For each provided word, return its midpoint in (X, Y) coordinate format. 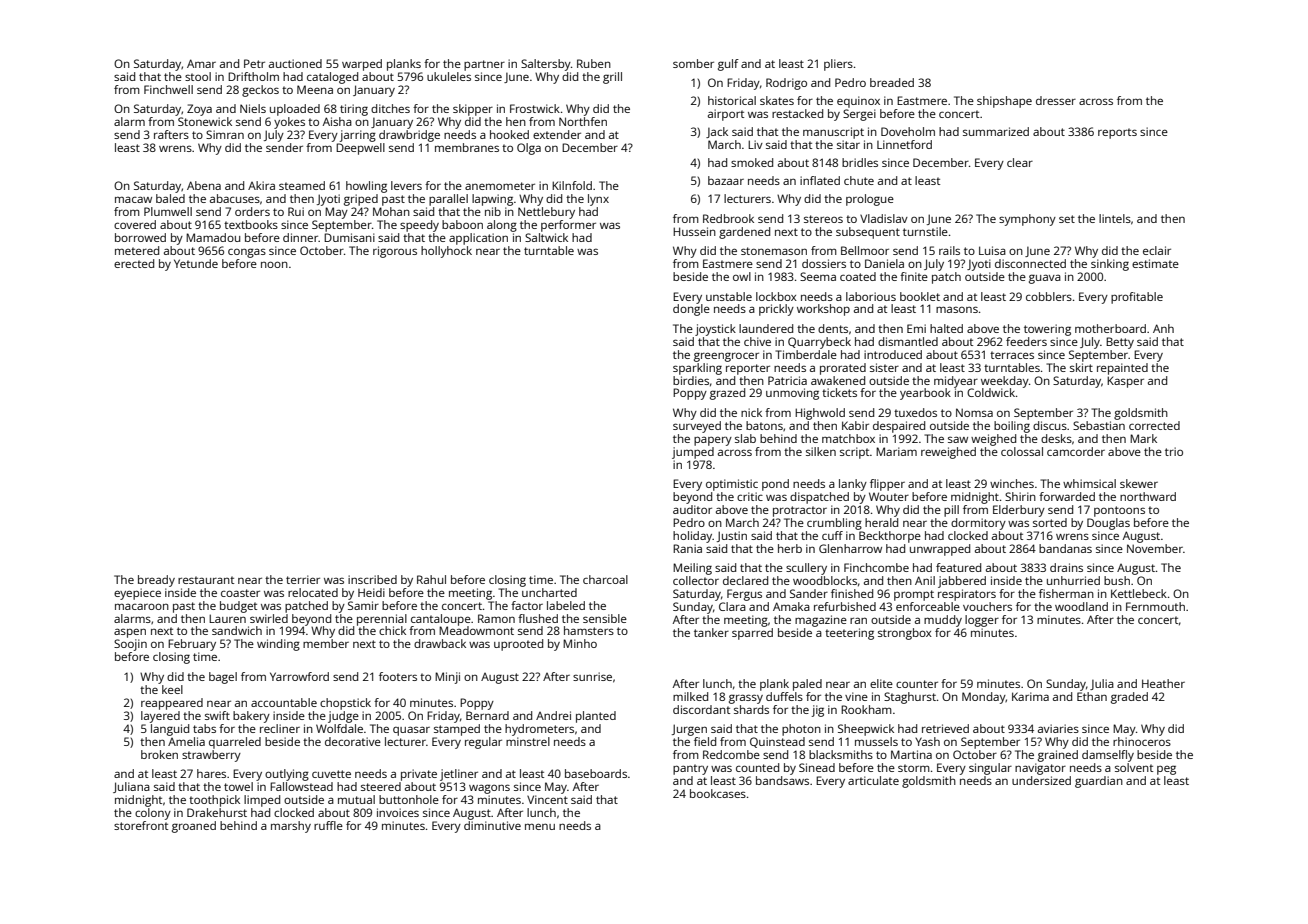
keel (172, 689)
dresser (1056, 100)
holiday (693, 537)
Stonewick (205, 121)
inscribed (372, 579)
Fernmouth (1155, 606)
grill (612, 78)
